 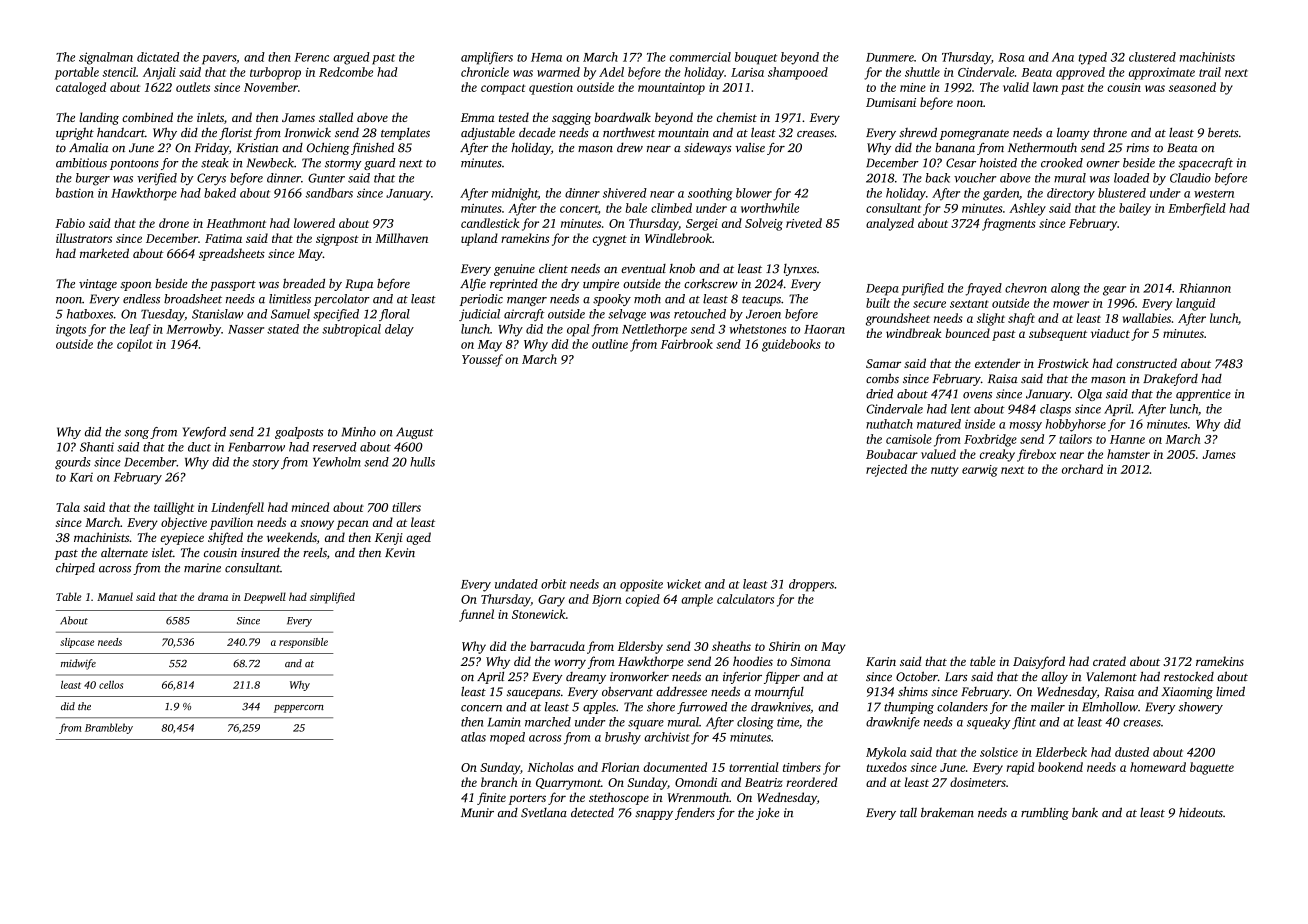 I want to click on turboprop, so click(x=275, y=73).
